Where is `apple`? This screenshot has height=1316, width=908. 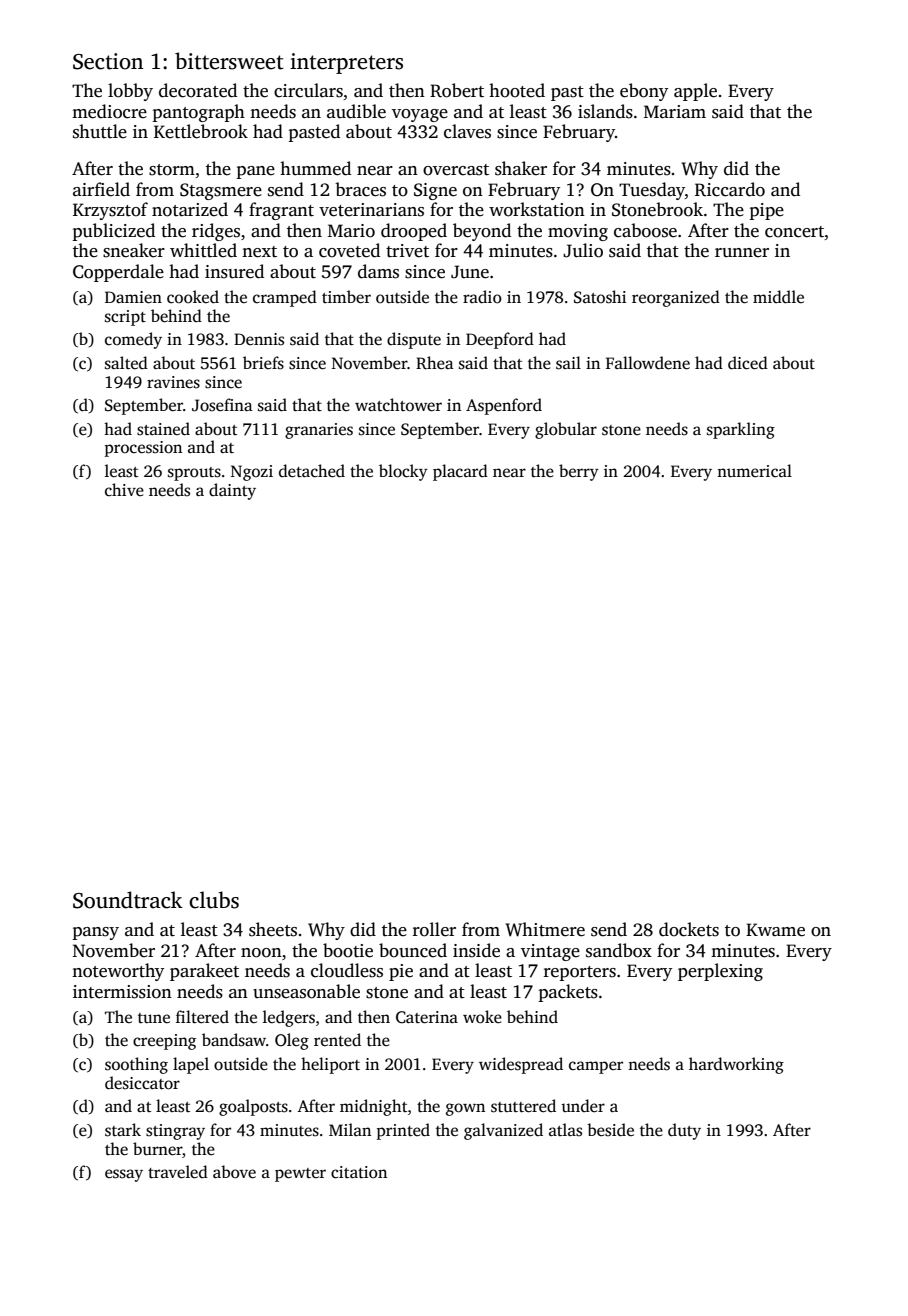 apple is located at coordinates (695, 92).
